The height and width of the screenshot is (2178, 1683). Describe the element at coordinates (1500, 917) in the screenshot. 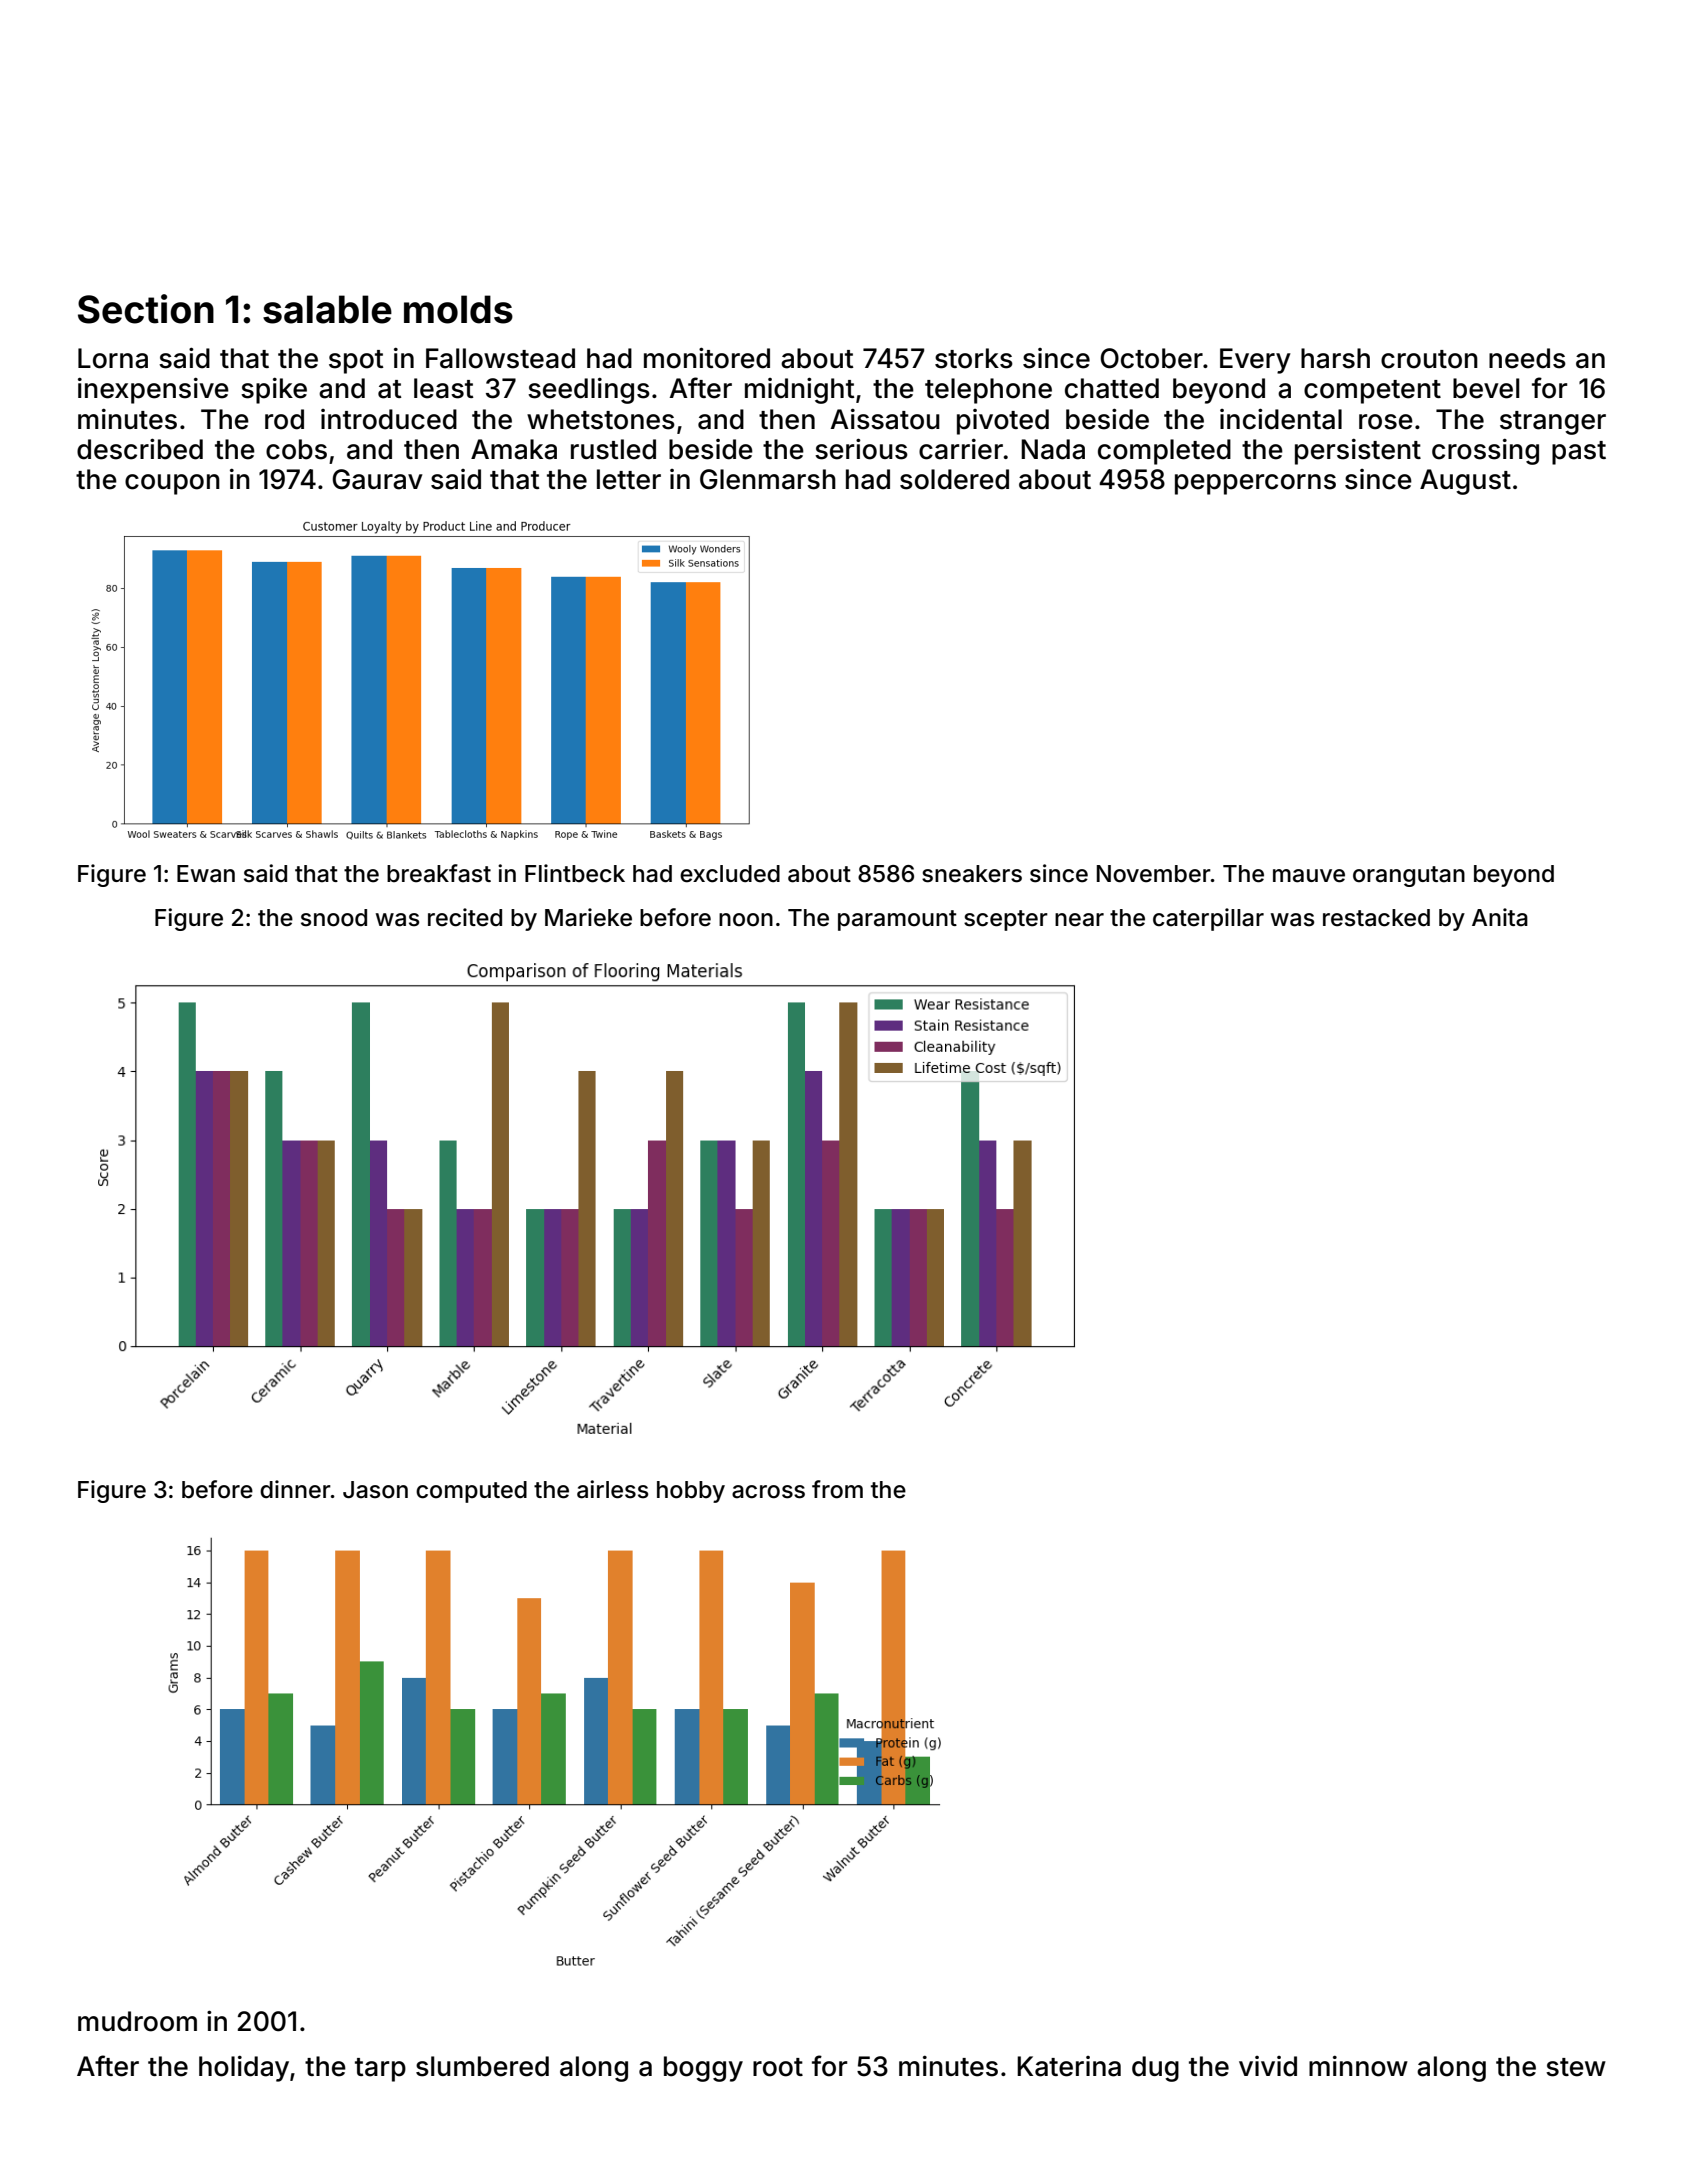

I see `Anita` at that location.
